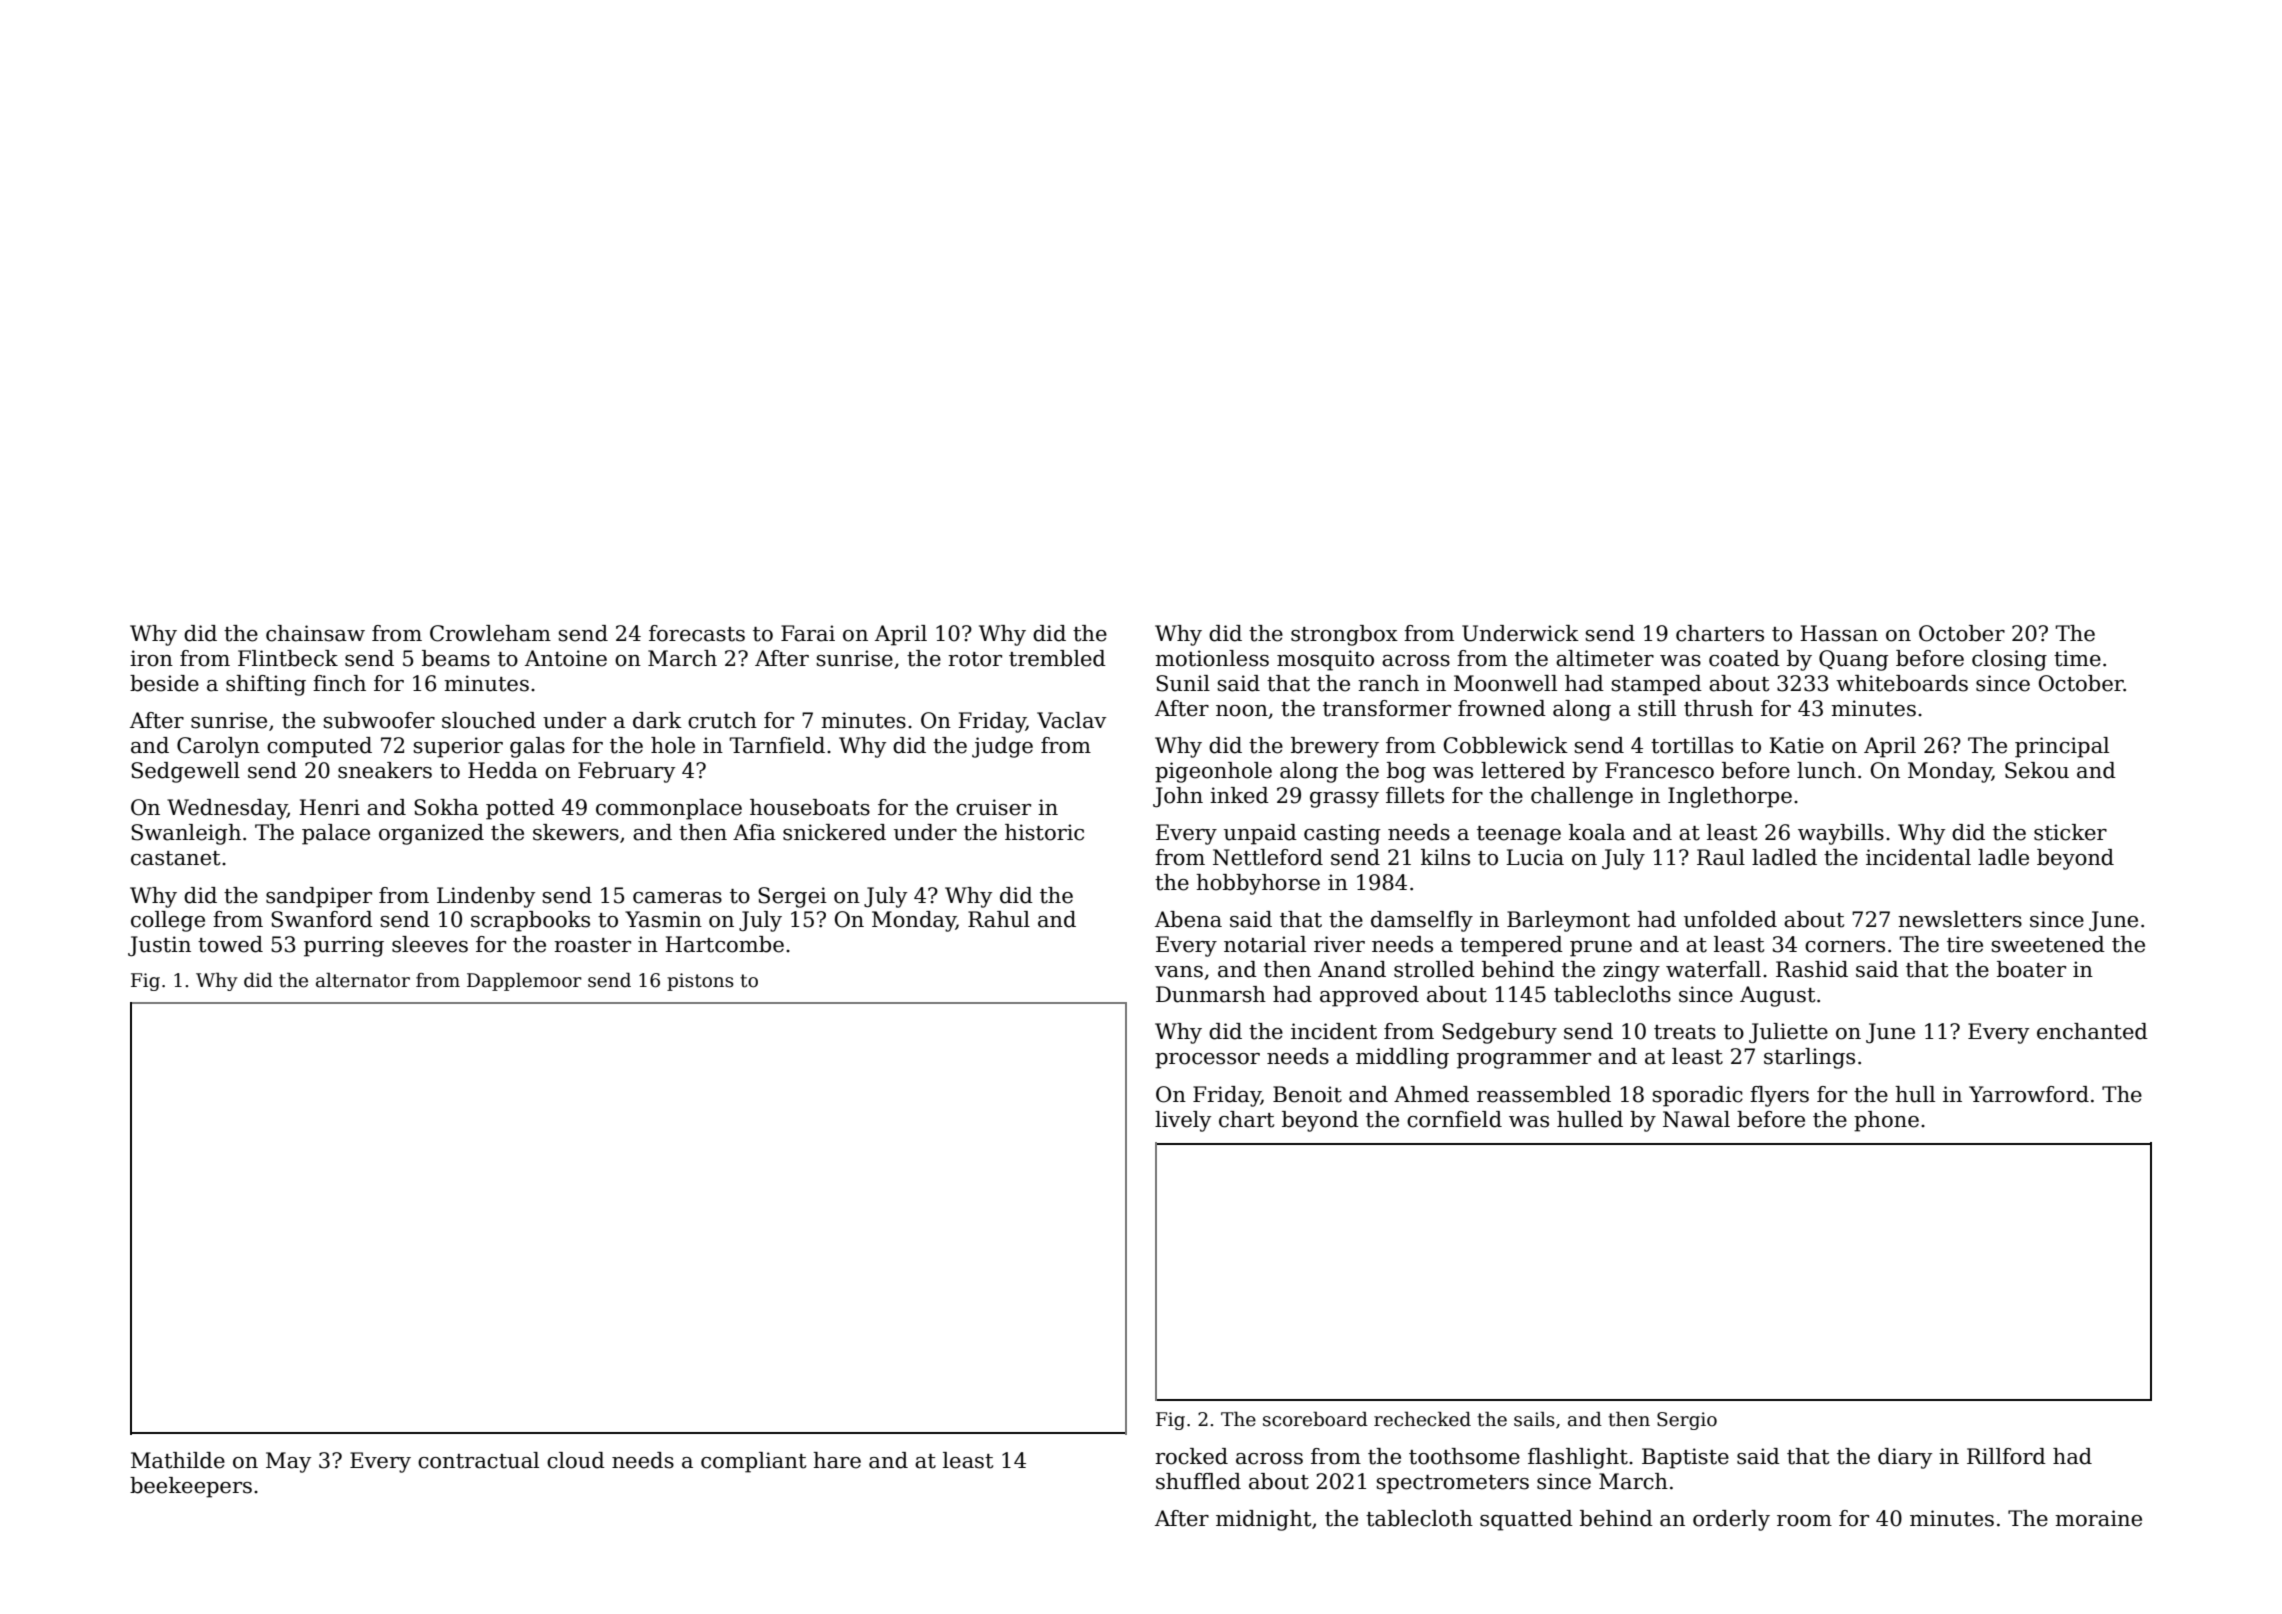  What do you see at coordinates (2062, 747) in the screenshot?
I see `principal` at bounding box center [2062, 747].
